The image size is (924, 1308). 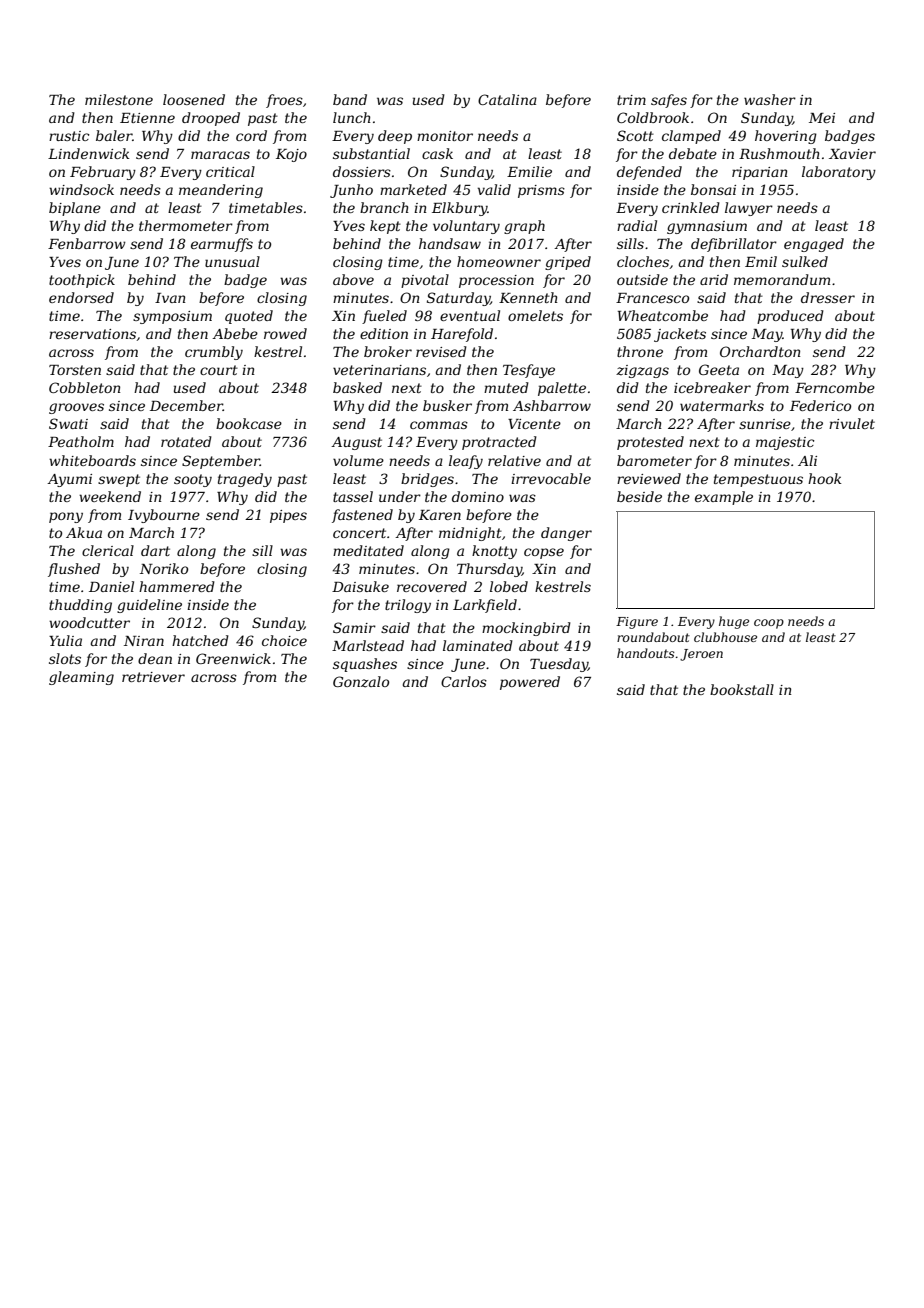 What do you see at coordinates (186, 225) in the page?
I see `thermometer` at bounding box center [186, 225].
